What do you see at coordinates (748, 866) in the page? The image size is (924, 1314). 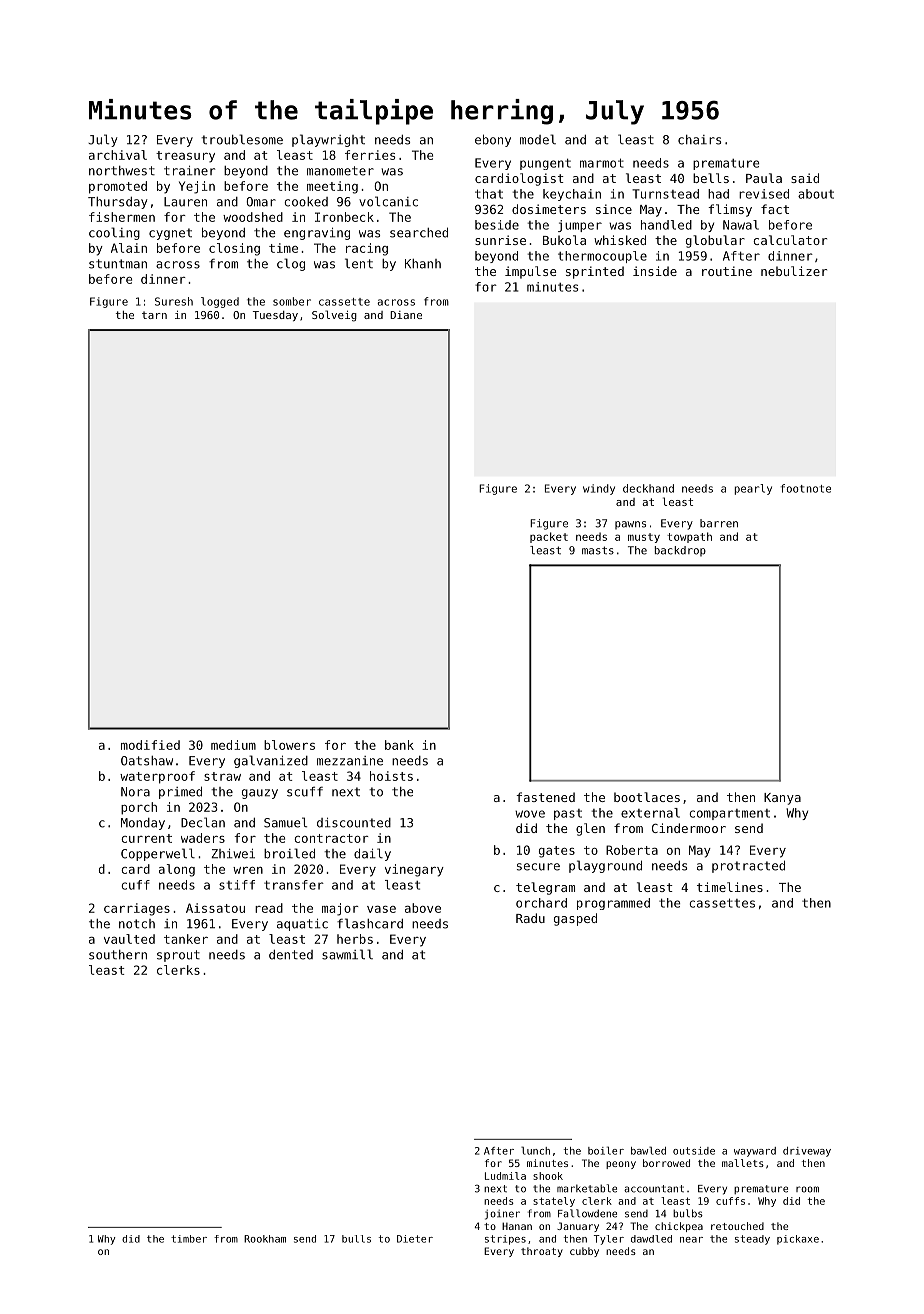 I see `protracted` at bounding box center [748, 866].
